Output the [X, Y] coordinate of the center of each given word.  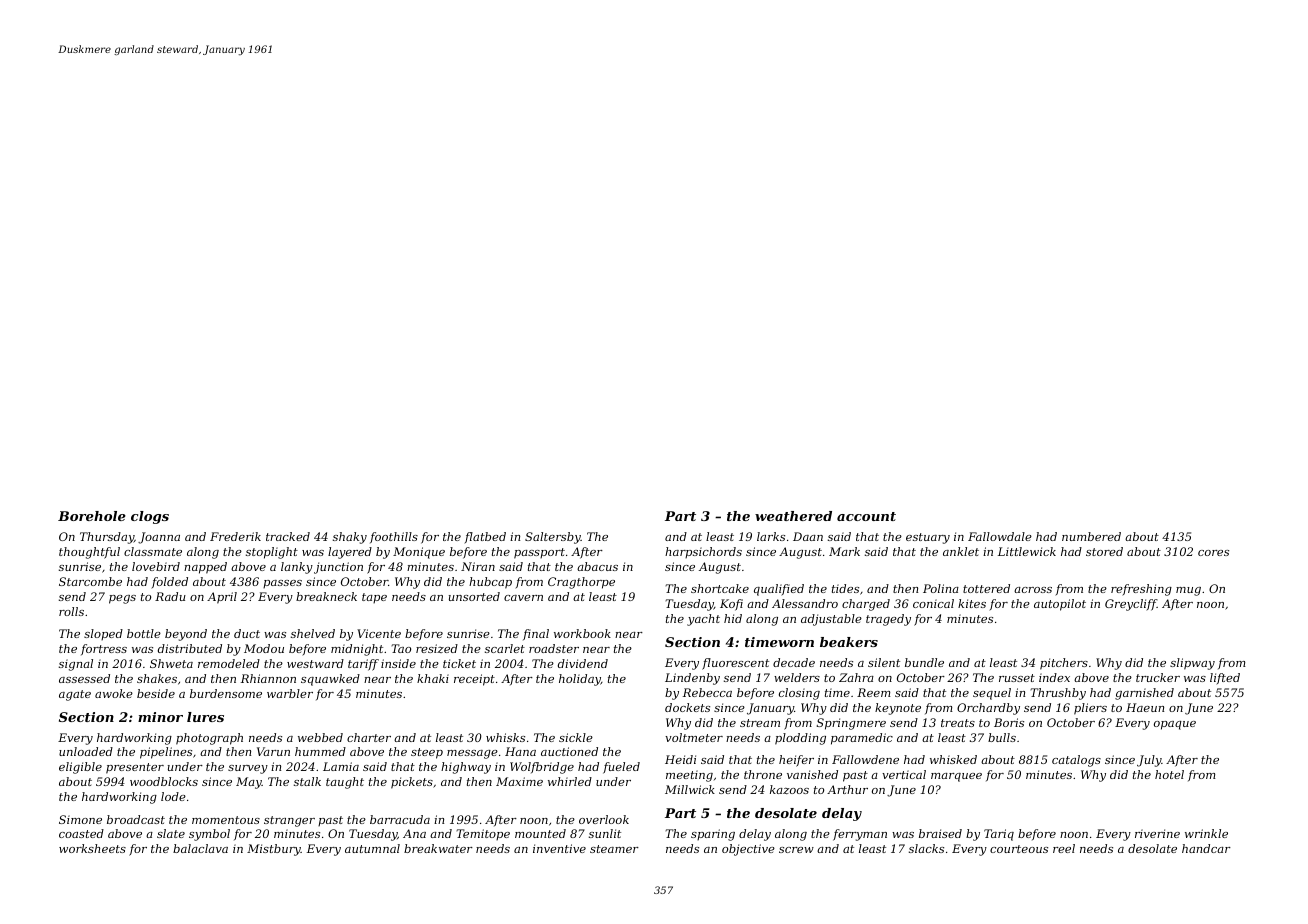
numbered [1091, 536]
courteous [1019, 849]
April [222, 598]
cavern [523, 598]
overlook [604, 819]
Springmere [851, 724]
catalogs [1076, 761]
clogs [150, 517]
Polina [941, 588]
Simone [80, 819]
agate [75, 695]
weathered [793, 516]
